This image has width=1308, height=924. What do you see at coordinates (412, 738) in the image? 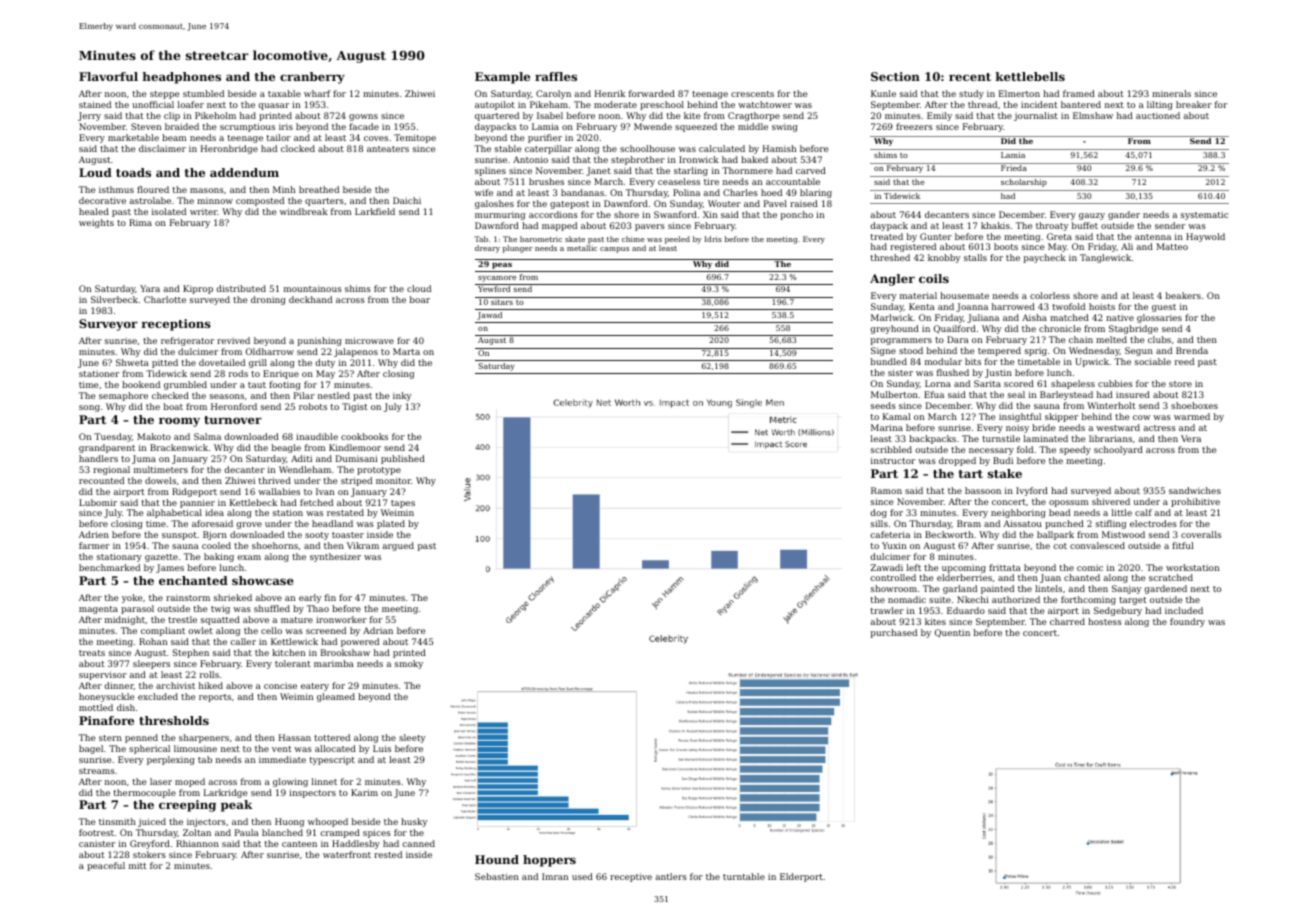
I see `sleety` at bounding box center [412, 738].
